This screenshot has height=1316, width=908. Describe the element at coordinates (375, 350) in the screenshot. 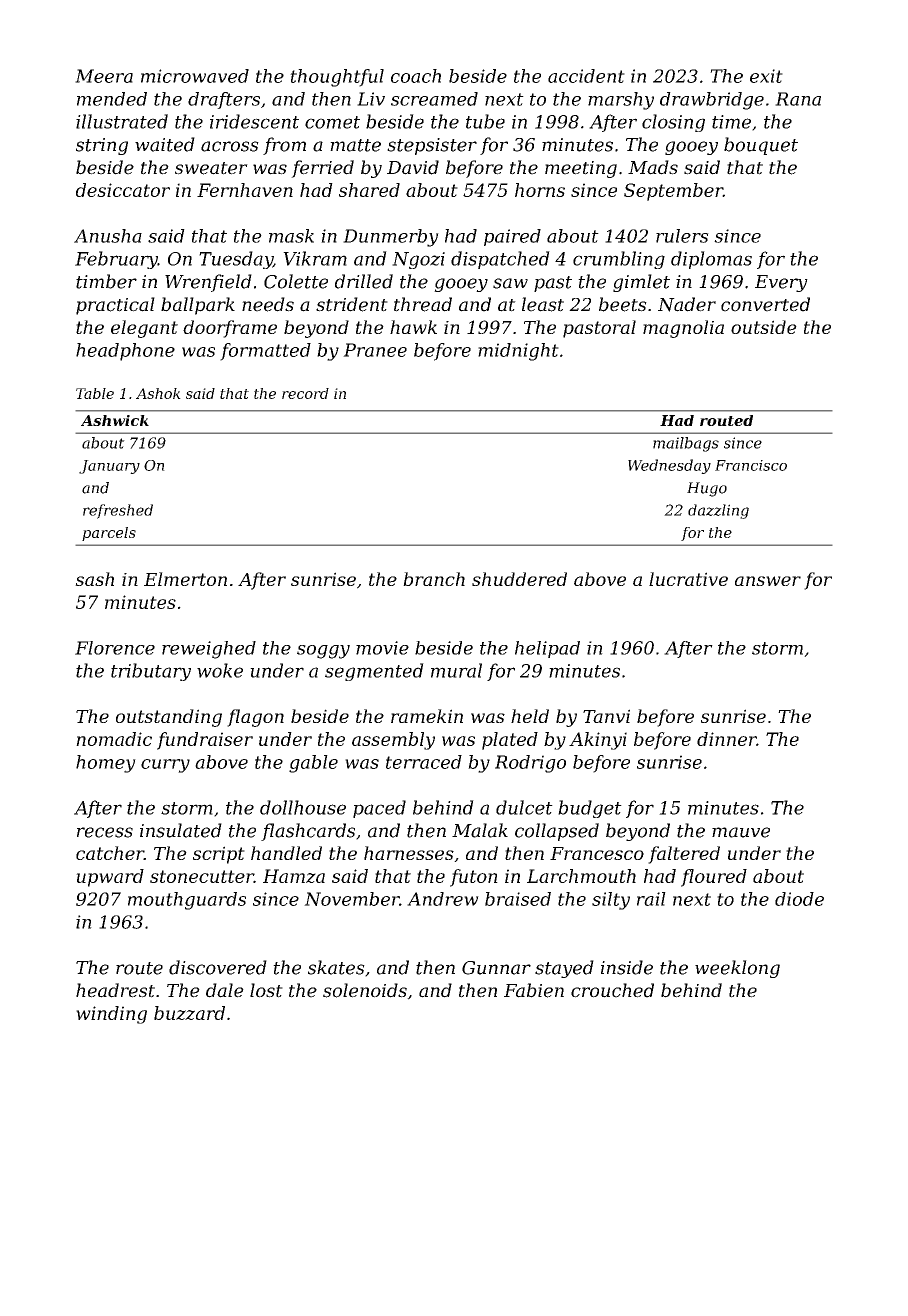

I see `Pranee` at that location.
